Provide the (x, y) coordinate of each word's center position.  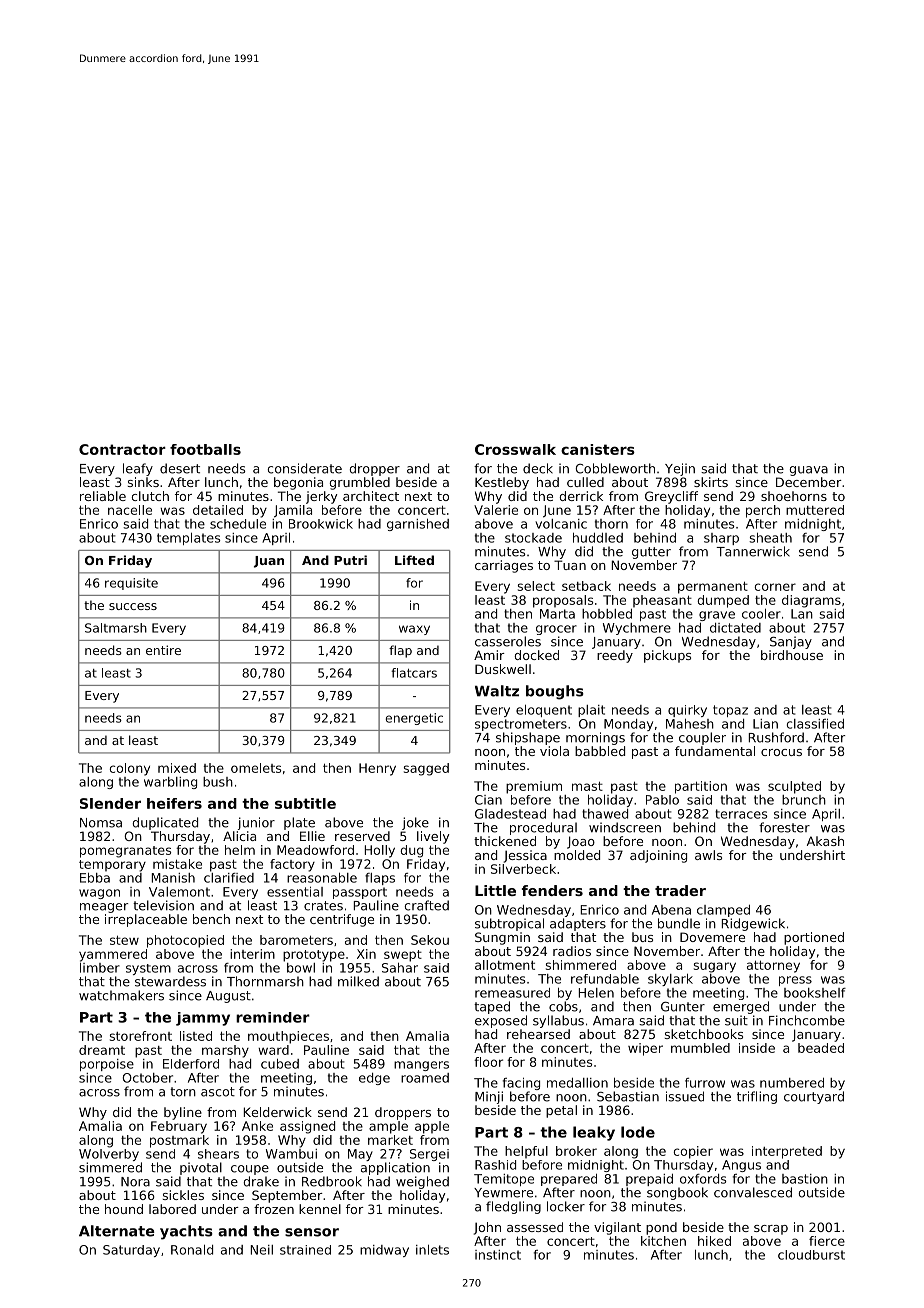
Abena (671, 910)
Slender (110, 803)
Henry (377, 769)
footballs (205, 449)
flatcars (414, 673)
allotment (505, 965)
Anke (257, 1126)
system (148, 969)
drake (261, 1181)
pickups (667, 656)
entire (163, 650)
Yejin (680, 469)
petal (561, 1111)
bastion (805, 1179)
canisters (598, 449)
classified (815, 724)
